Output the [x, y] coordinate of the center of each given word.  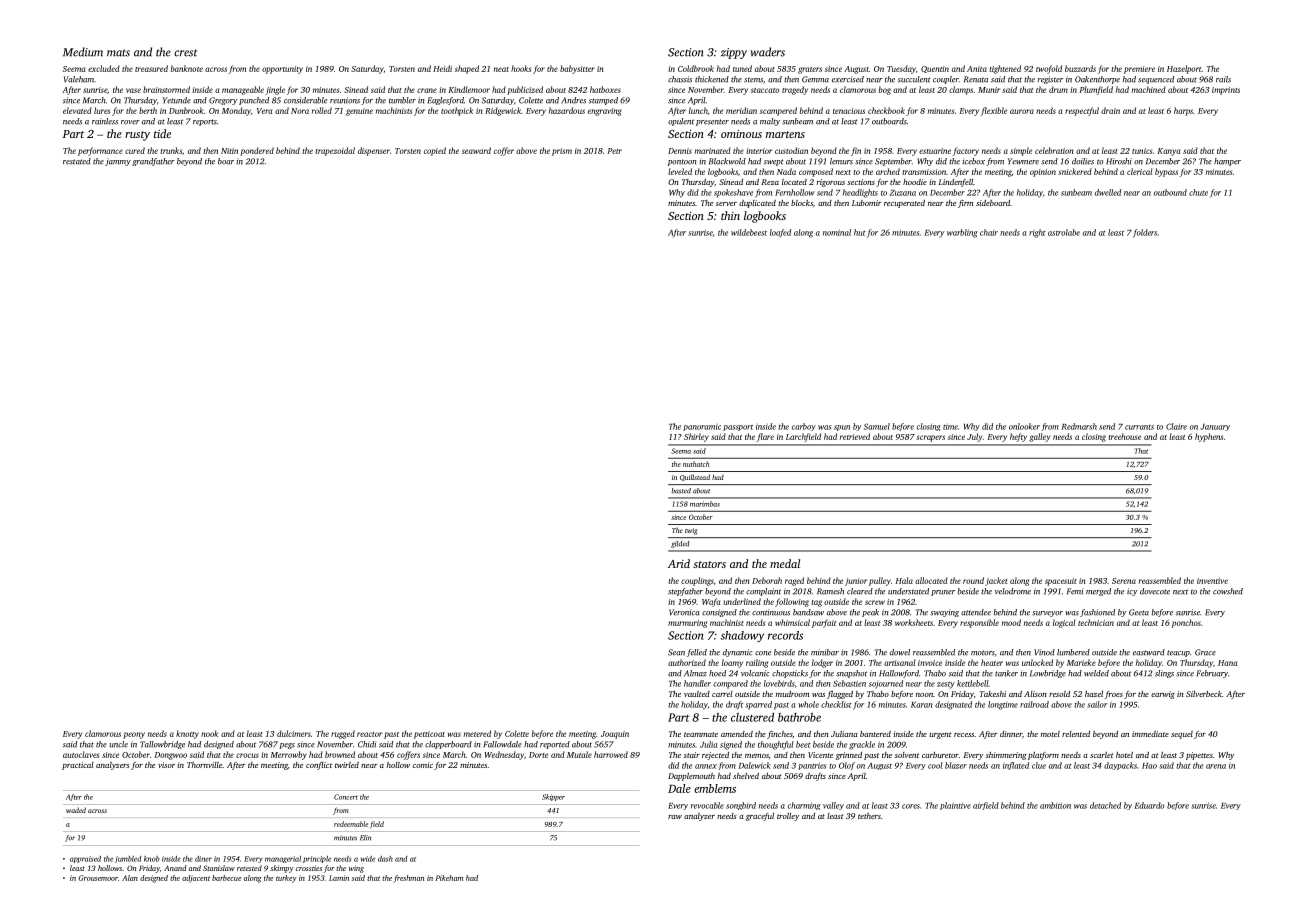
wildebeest [749, 232]
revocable [707, 805]
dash [385, 859]
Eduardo [1149, 805]
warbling [962, 233]
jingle [275, 90]
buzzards [1080, 68]
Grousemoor [98, 878]
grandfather [153, 162]
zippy [734, 53]
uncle [118, 744]
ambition [1055, 805]
